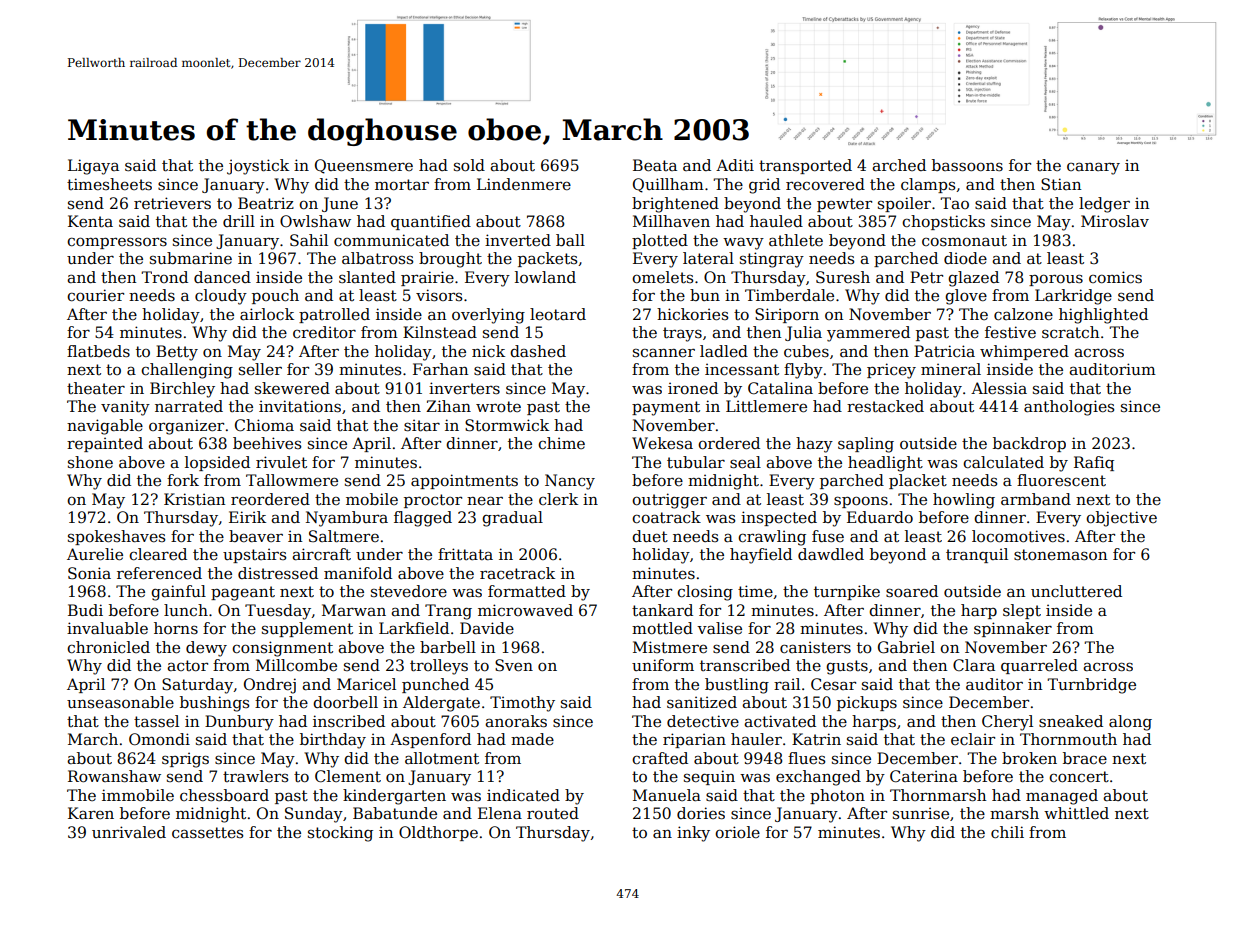  Describe the element at coordinates (98, 351) in the page. I see `flatbeds` at that location.
